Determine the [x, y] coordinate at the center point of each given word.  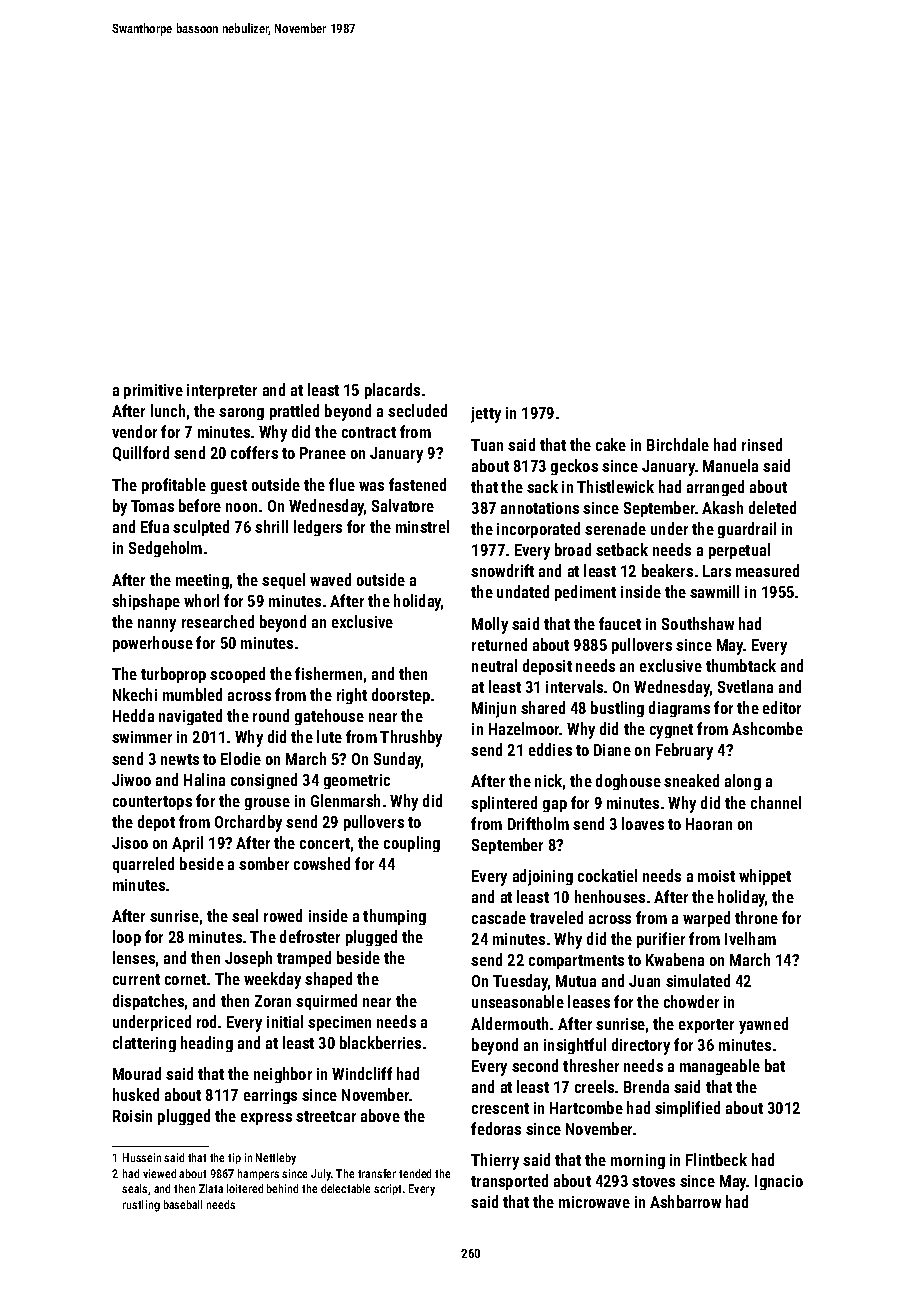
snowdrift [502, 570]
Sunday [398, 760]
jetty [486, 415]
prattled [294, 412]
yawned [763, 1025]
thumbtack [741, 665]
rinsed [762, 444]
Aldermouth [509, 1023]
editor [782, 707]
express [266, 1119]
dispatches [148, 1002]
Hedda [133, 715]
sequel [283, 581]
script [387, 1189]
